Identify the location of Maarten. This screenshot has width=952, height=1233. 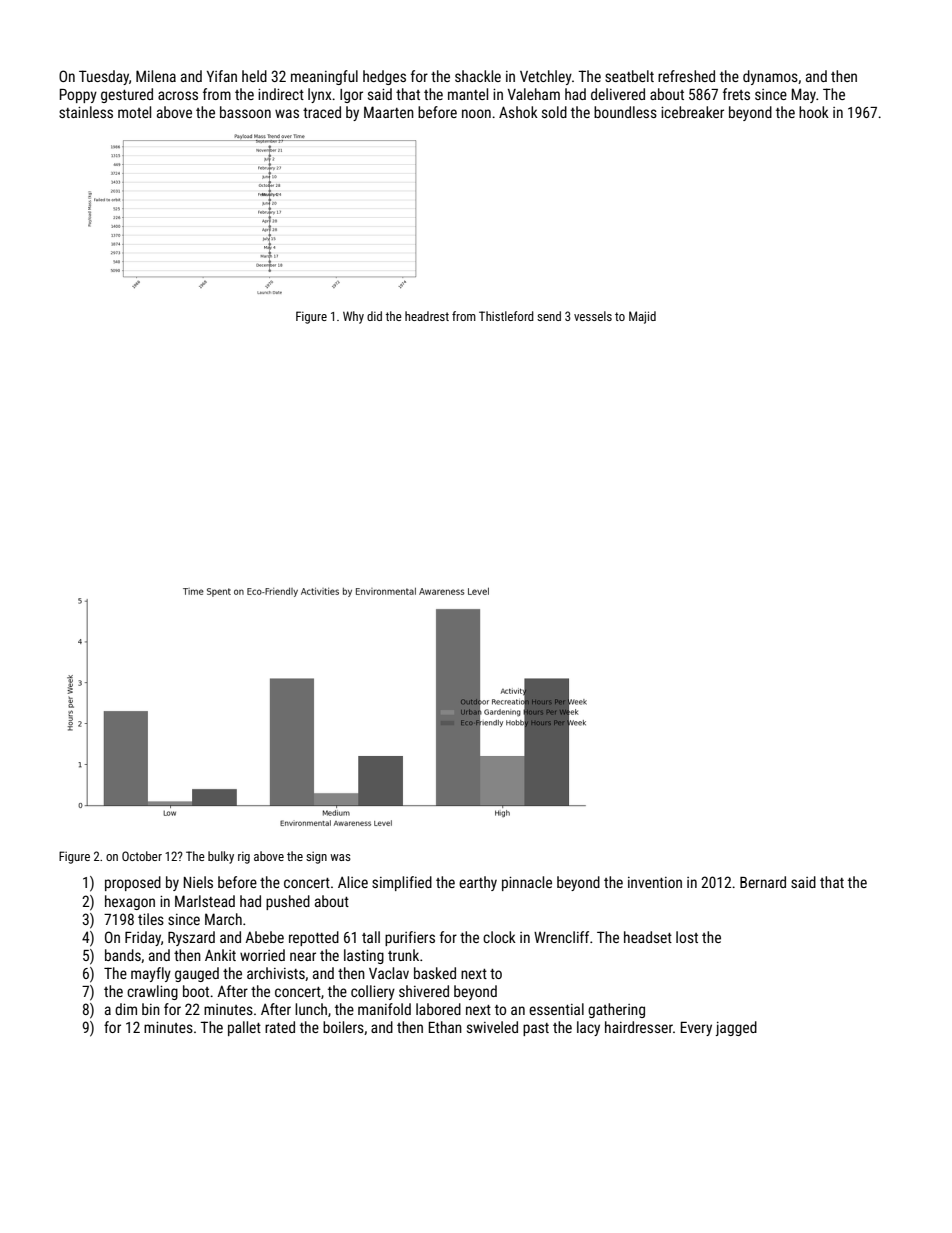
(389, 112).
